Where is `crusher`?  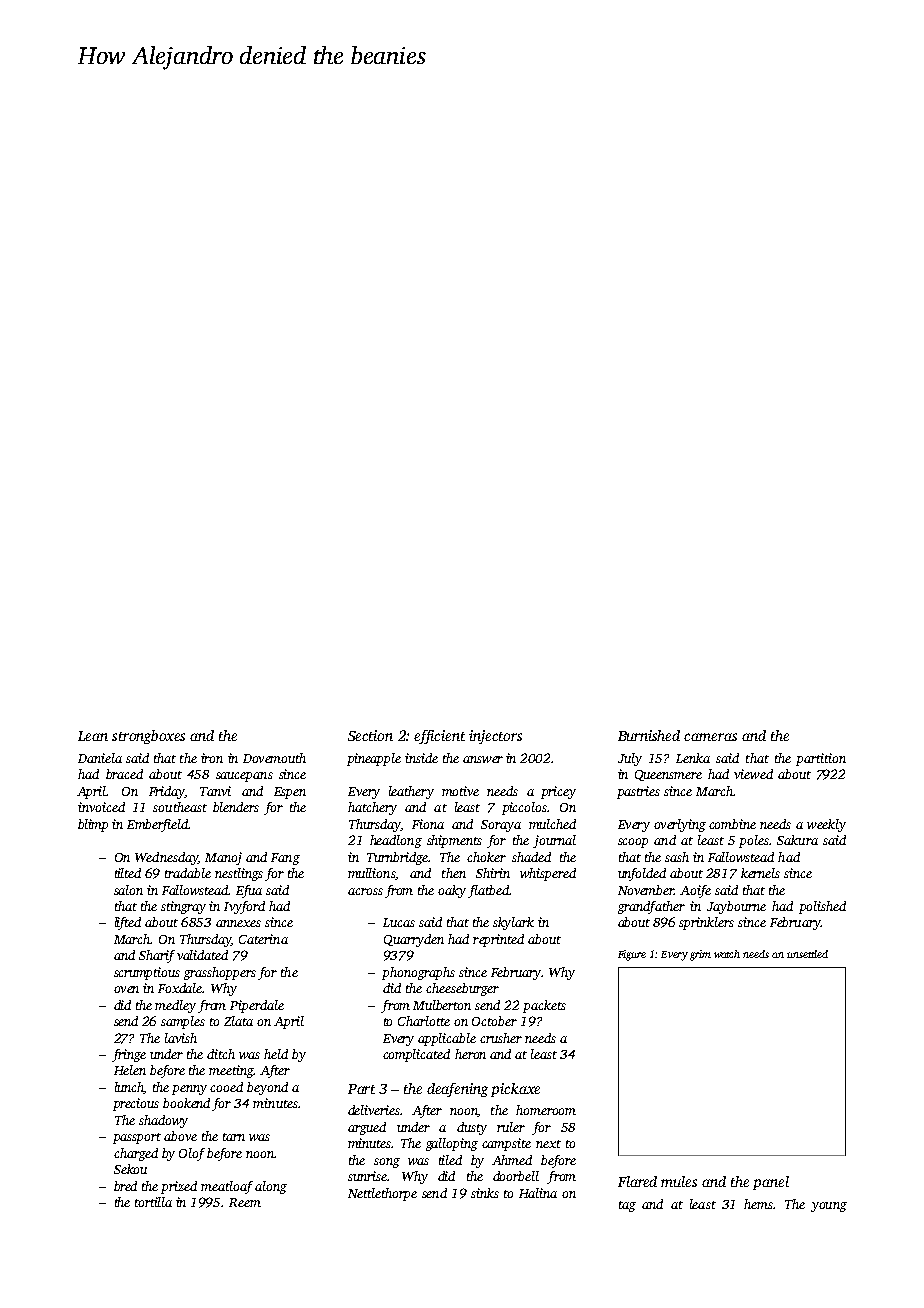 crusher is located at coordinates (501, 1038).
